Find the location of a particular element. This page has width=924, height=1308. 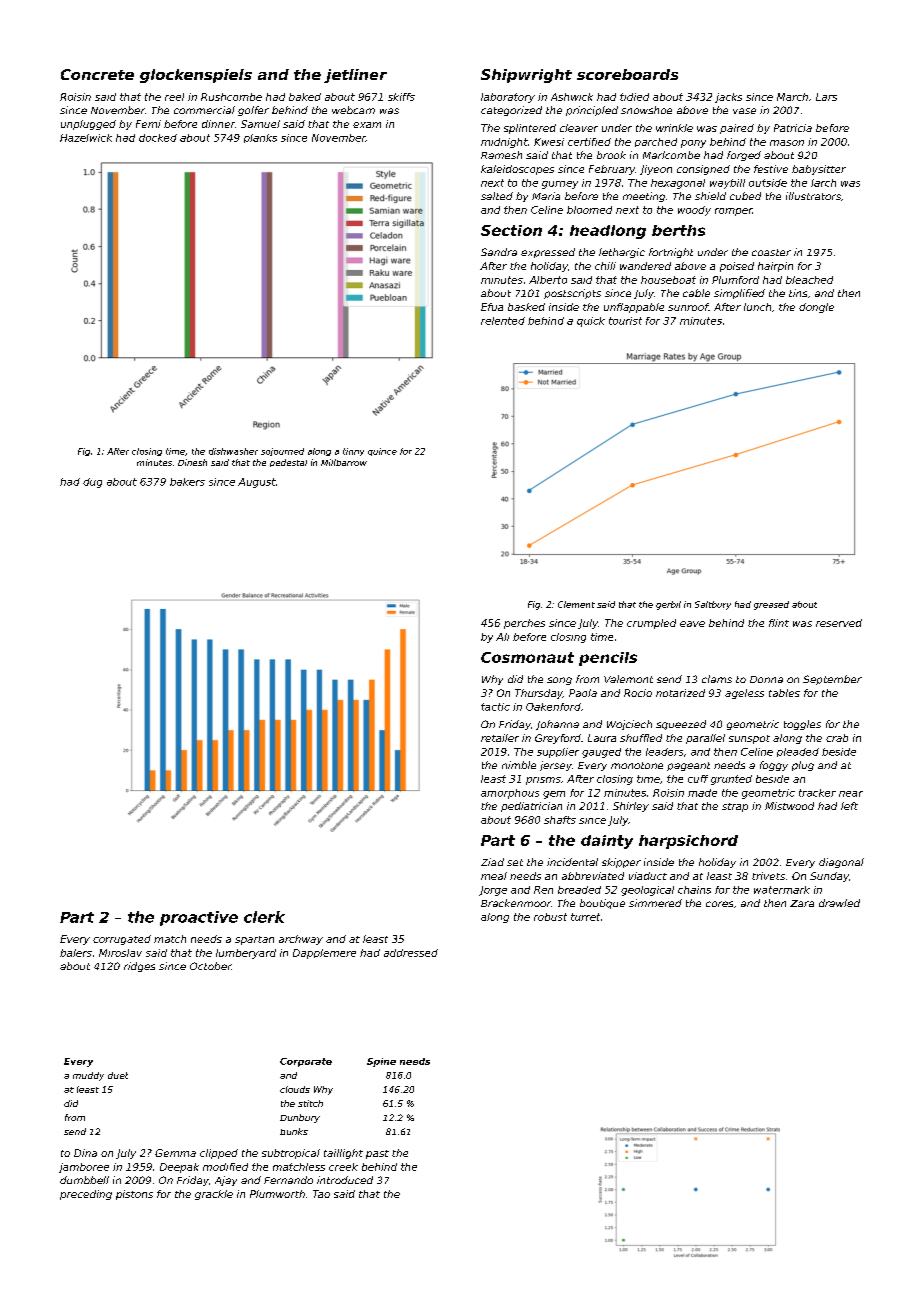

planks is located at coordinates (260, 138).
